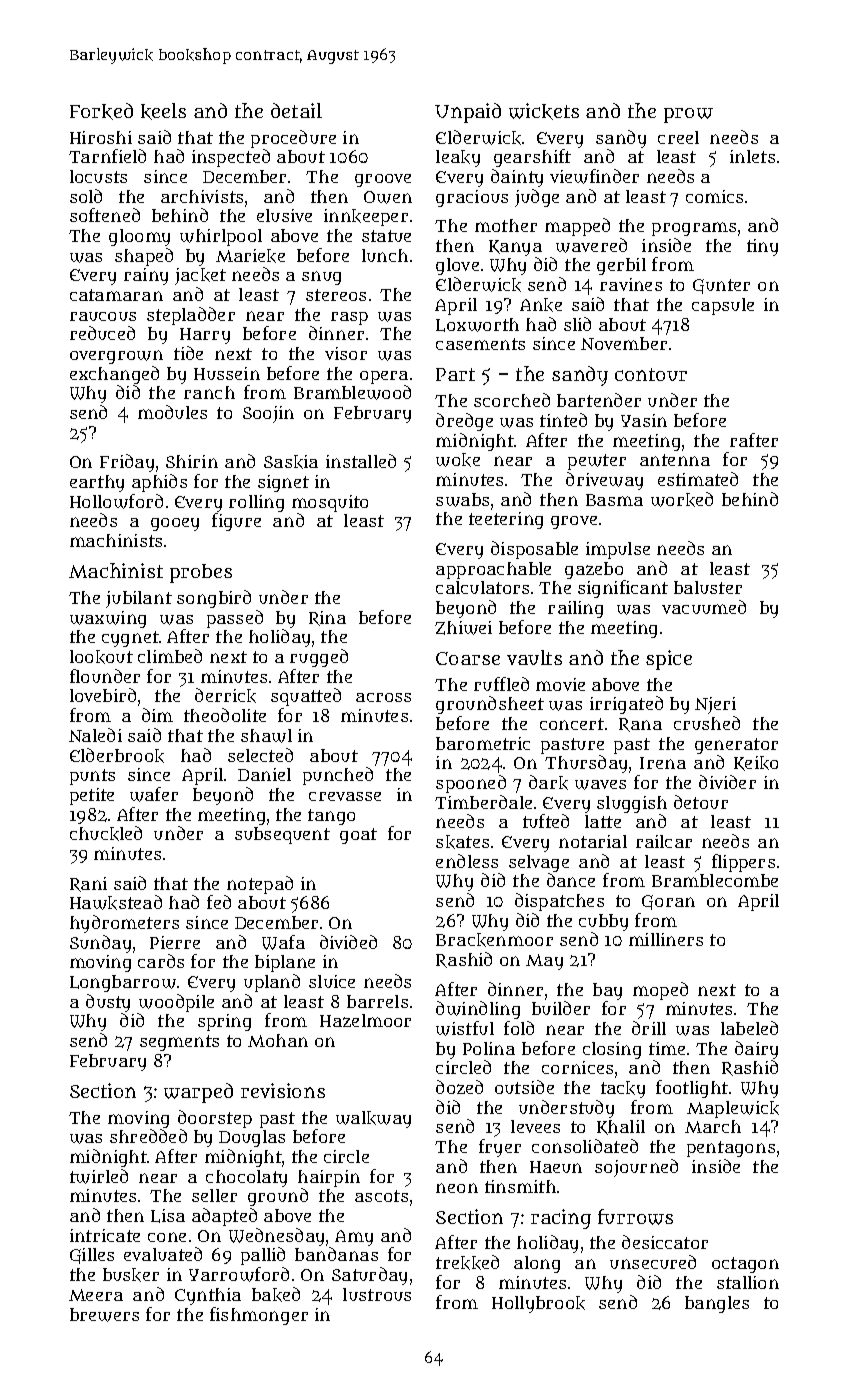  Describe the element at coordinates (701, 802) in the document. I see `detour` at that location.
